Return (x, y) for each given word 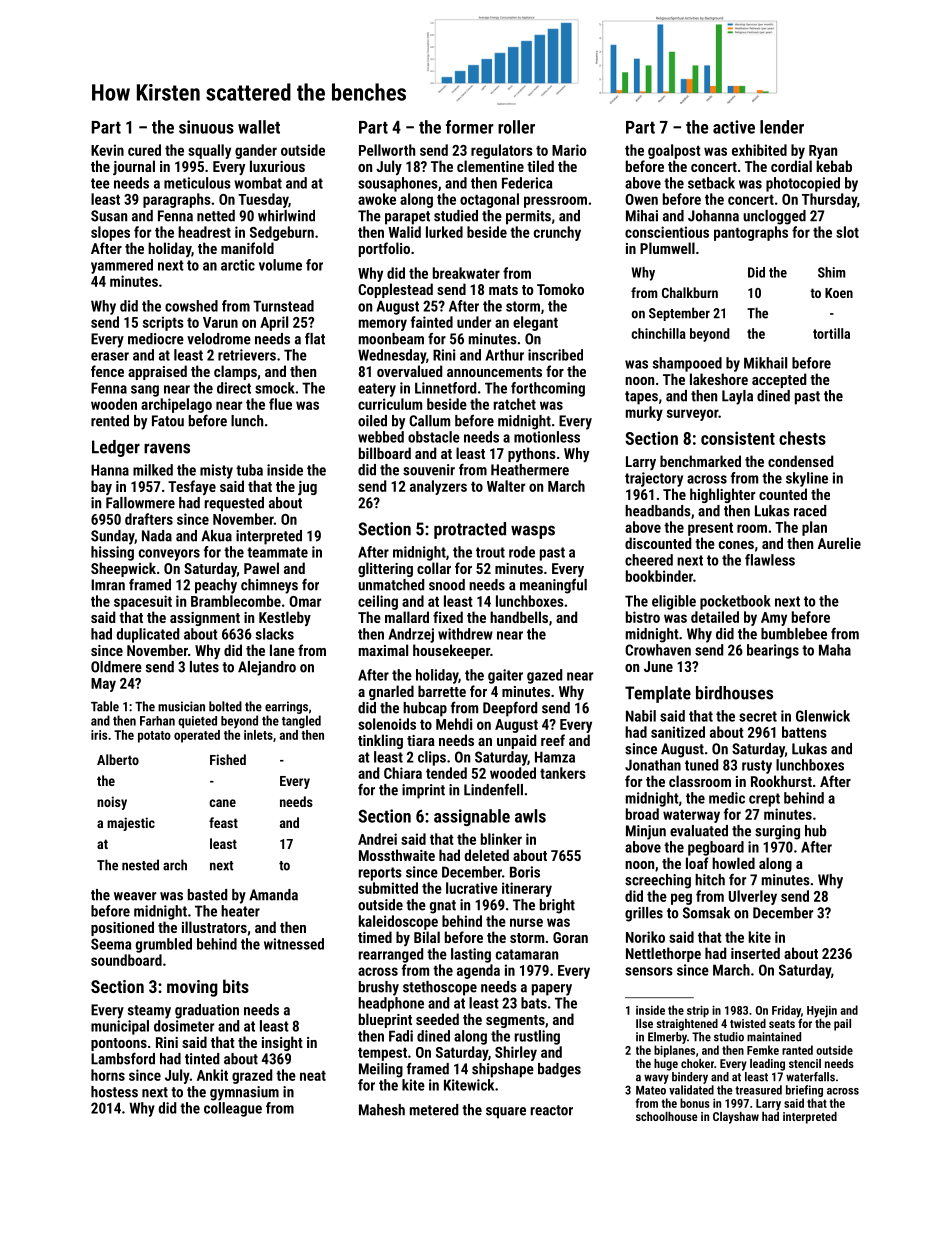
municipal (120, 1027)
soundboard (126, 960)
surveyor (692, 415)
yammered (122, 266)
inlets (258, 735)
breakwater (466, 273)
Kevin (107, 150)
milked (153, 470)
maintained (774, 1037)
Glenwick (823, 716)
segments (515, 1021)
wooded (513, 773)
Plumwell (667, 248)
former (470, 127)
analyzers (438, 487)
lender (782, 127)
